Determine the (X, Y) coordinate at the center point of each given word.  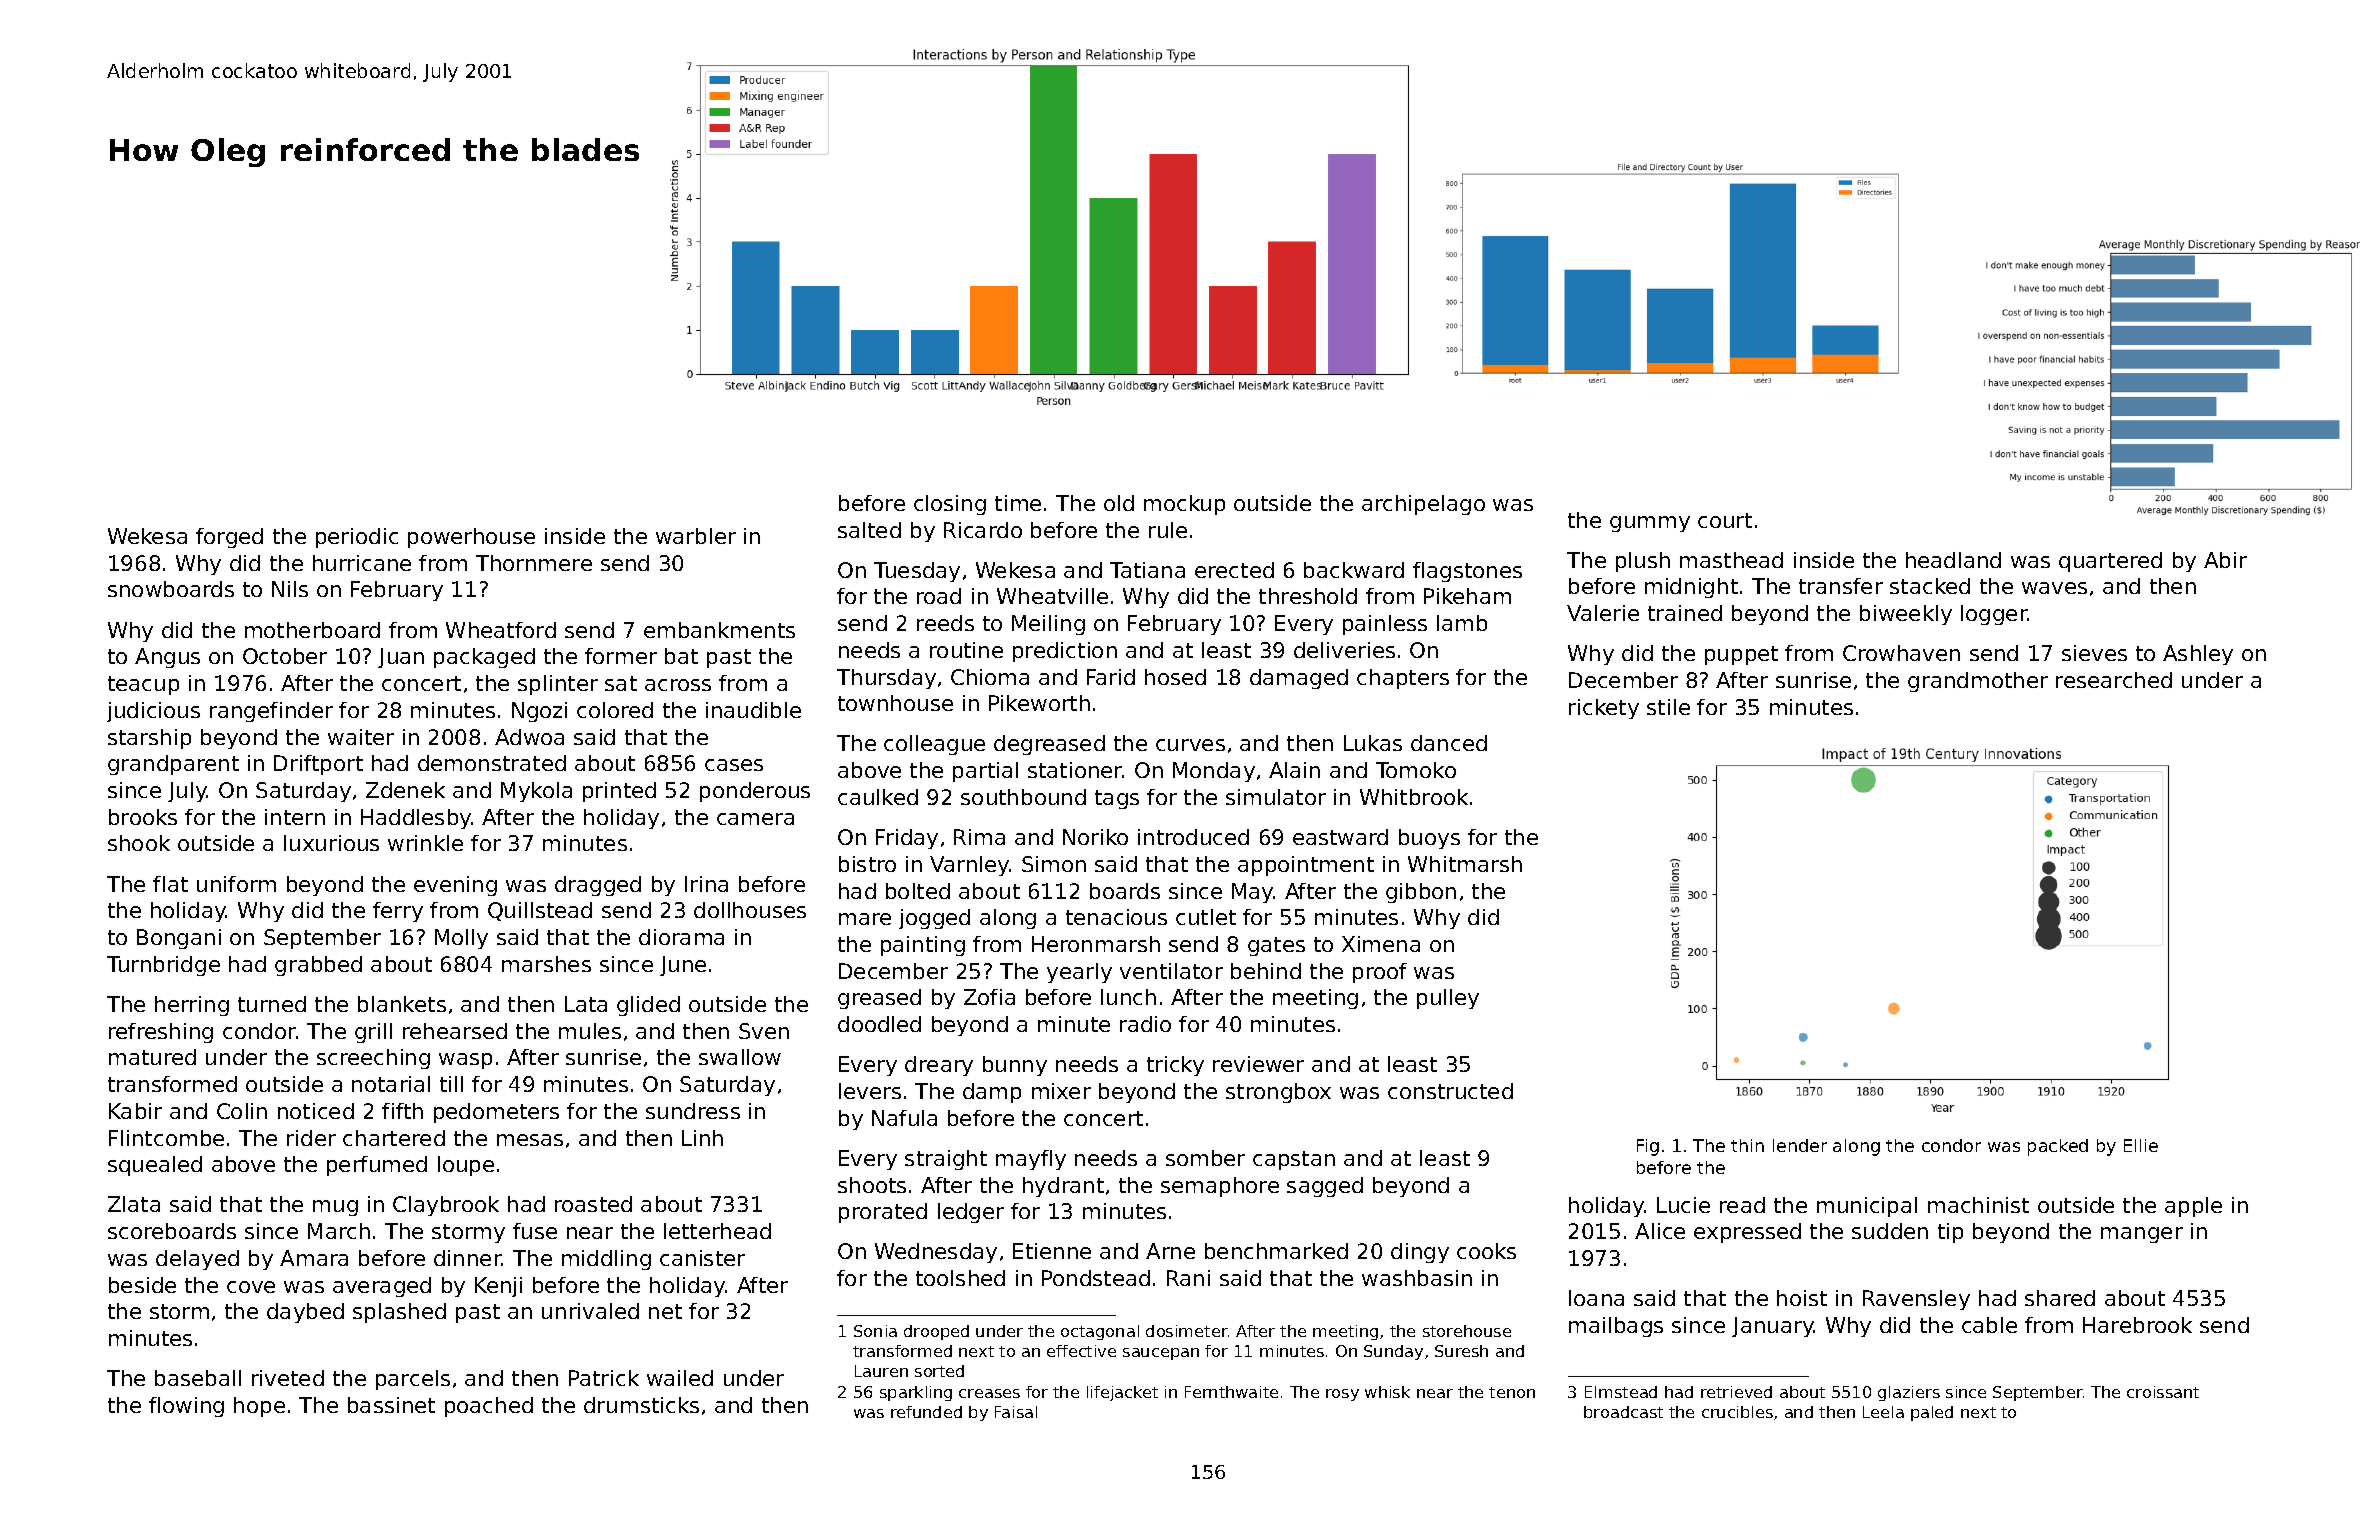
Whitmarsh (1465, 864)
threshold (1308, 596)
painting (923, 946)
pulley (1448, 999)
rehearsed (455, 1031)
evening (455, 886)
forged (229, 538)
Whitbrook (1414, 797)
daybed (305, 1313)
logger (1994, 615)
